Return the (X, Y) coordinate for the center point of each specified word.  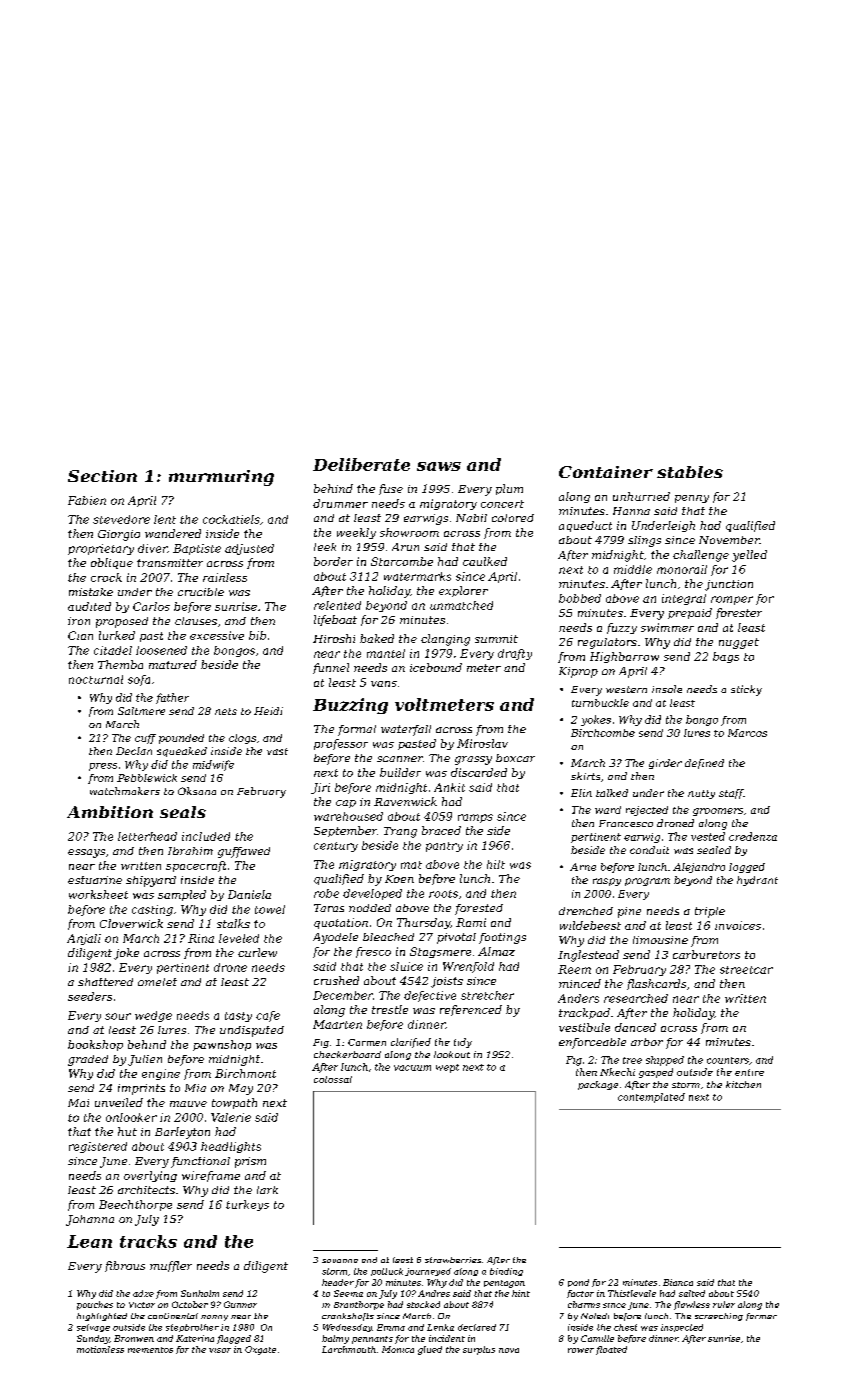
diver (153, 548)
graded (88, 1060)
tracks (148, 1241)
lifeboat (335, 620)
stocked (423, 1304)
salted (692, 1293)
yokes (596, 720)
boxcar (515, 758)
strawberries (453, 1260)
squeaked (182, 752)
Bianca (678, 1282)
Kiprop (578, 672)
